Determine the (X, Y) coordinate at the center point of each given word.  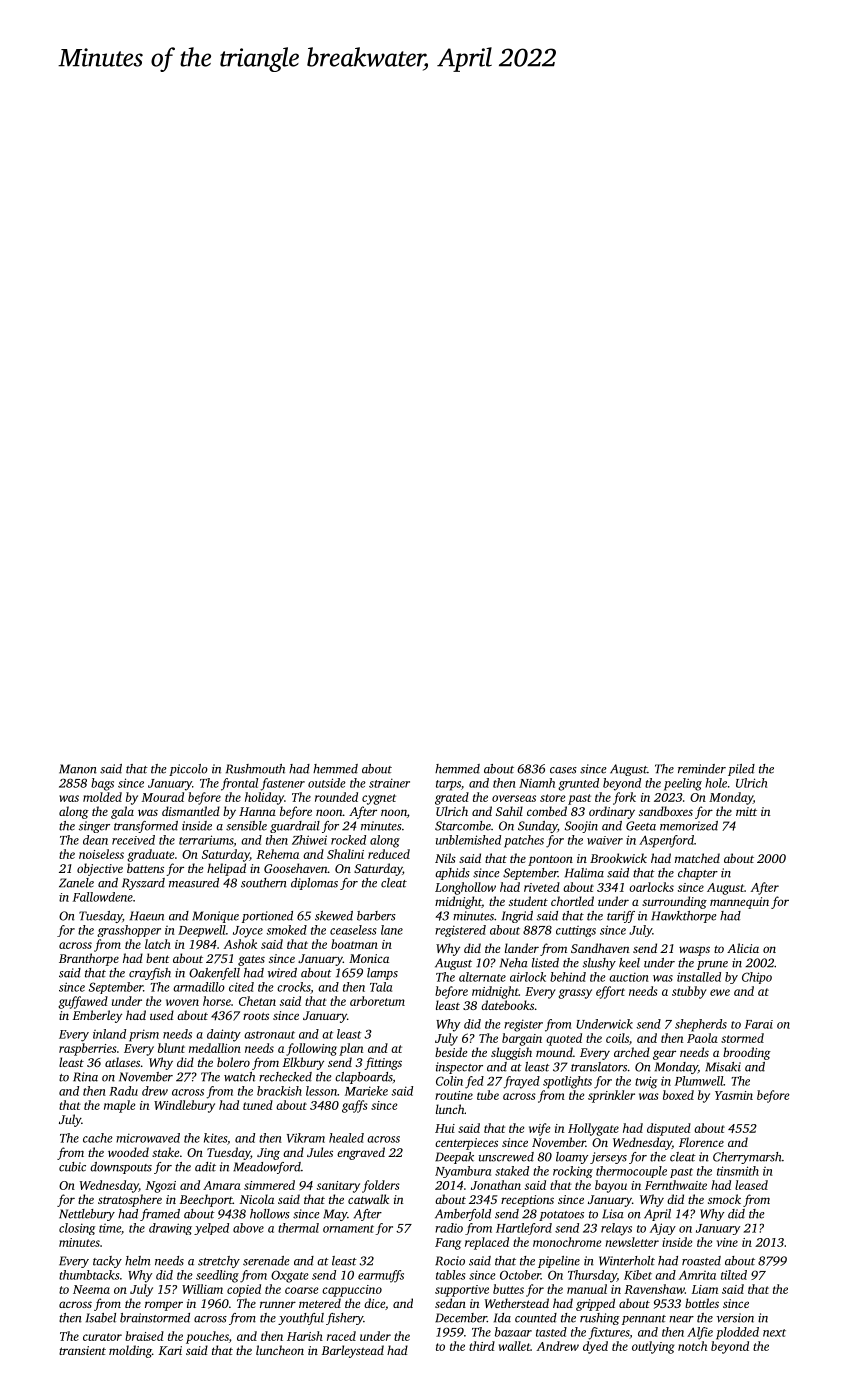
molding (130, 1351)
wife (539, 1129)
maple (119, 1106)
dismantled (191, 811)
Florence (701, 1142)
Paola (702, 1038)
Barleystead (353, 1351)
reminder (702, 769)
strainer (389, 783)
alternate (482, 977)
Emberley (97, 1016)
